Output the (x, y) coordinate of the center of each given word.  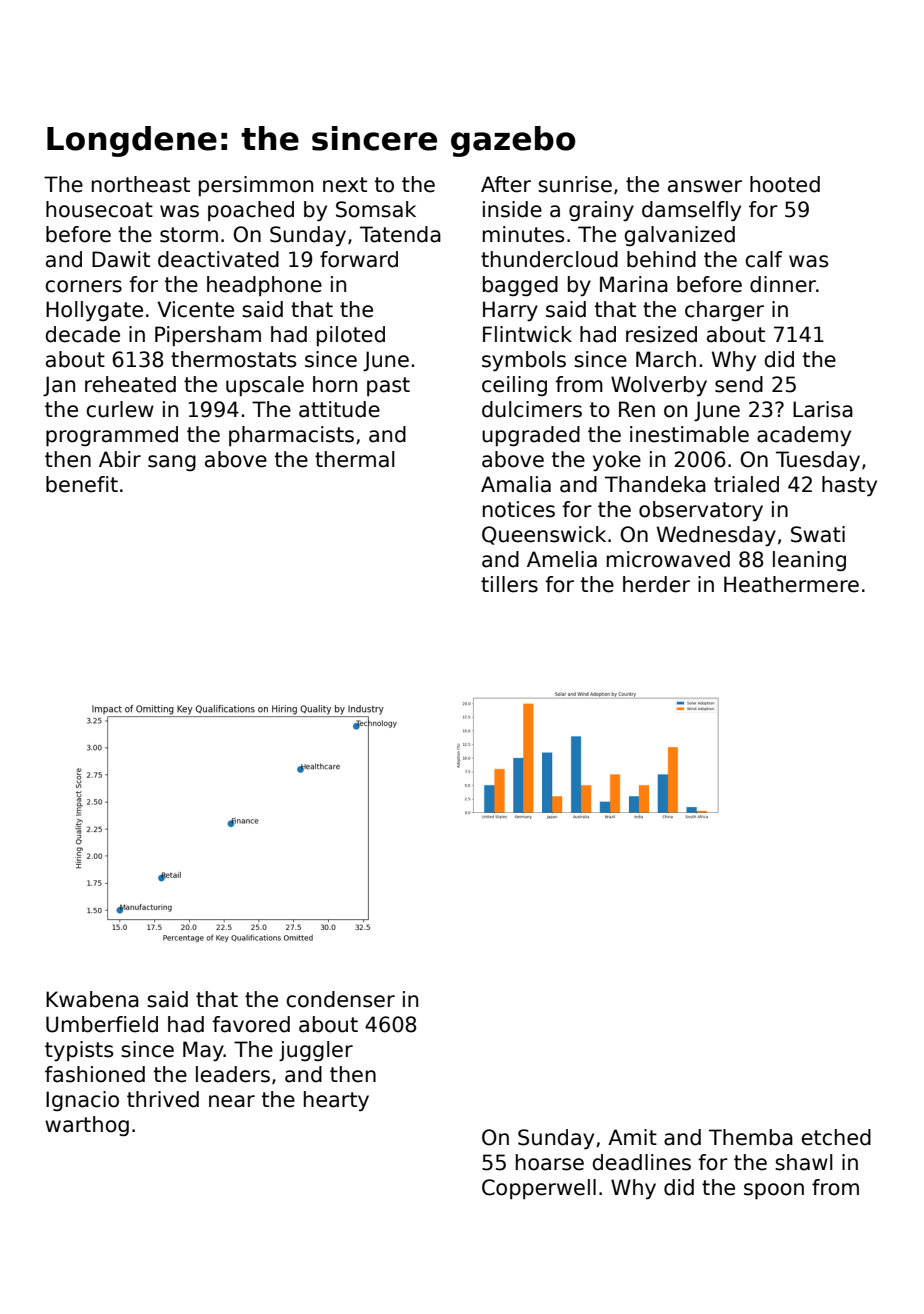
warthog (87, 1126)
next (345, 185)
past (388, 386)
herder (656, 584)
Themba (751, 1137)
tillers (509, 584)
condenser (340, 999)
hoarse (550, 1162)
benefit (82, 484)
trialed (746, 484)
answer (705, 186)
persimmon (256, 186)
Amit (632, 1137)
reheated (130, 384)
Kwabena (92, 999)
